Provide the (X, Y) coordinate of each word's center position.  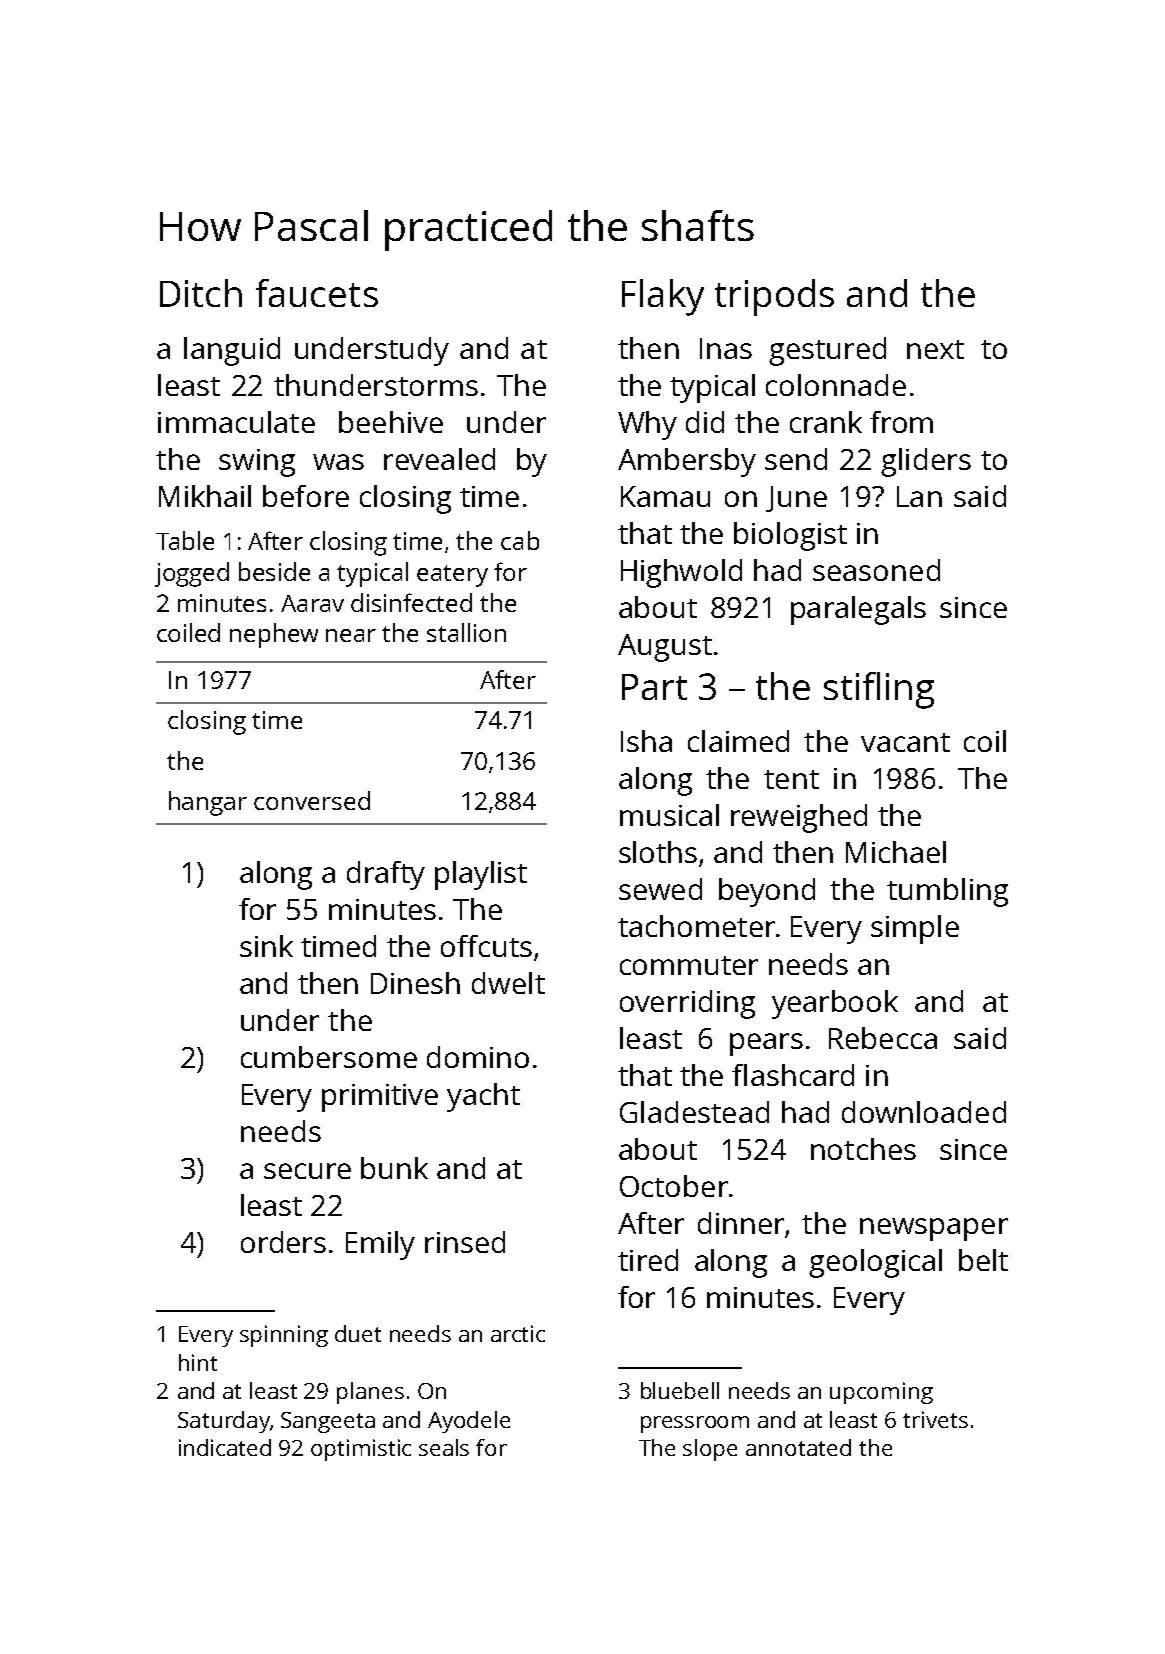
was (338, 462)
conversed (312, 800)
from (901, 422)
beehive (391, 422)
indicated (225, 1447)
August (665, 648)
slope (710, 1450)
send (796, 459)
